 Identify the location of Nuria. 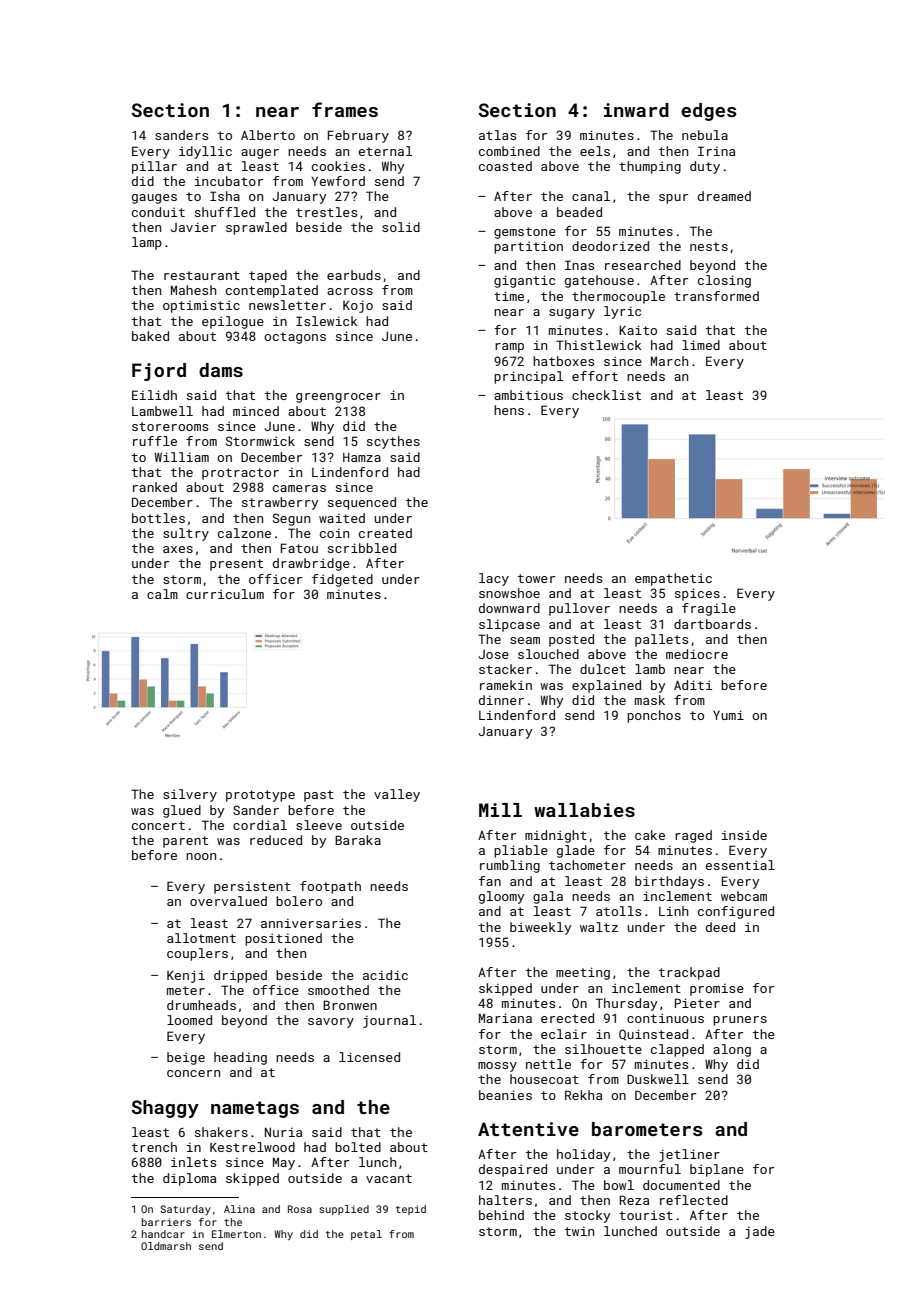
(283, 1132).
